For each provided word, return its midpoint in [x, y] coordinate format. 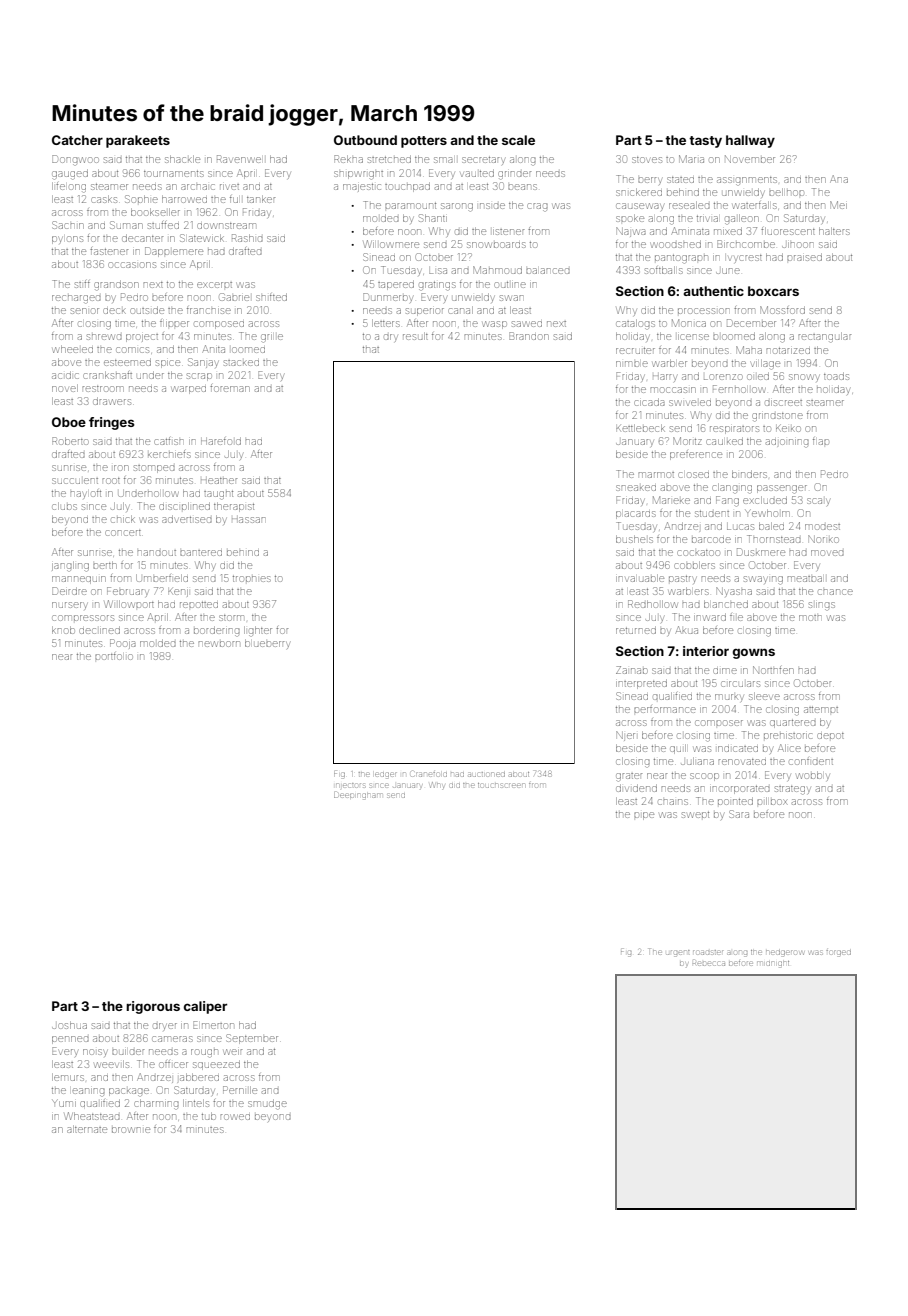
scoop [704, 777]
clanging [732, 489]
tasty [705, 142]
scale [518, 140]
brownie [131, 1130]
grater [629, 777]
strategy [792, 790]
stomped [154, 469]
